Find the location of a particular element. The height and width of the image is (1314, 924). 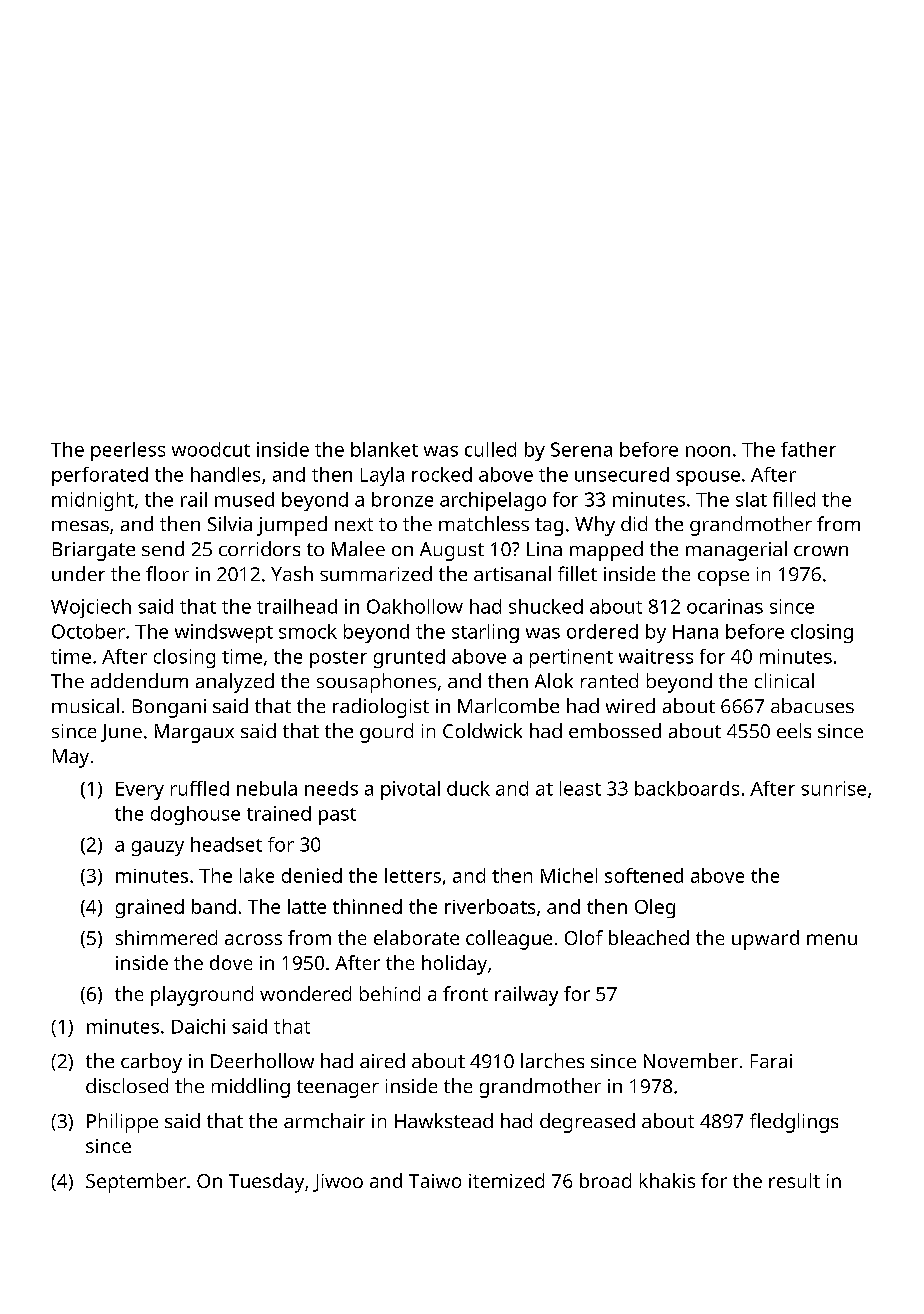

itemized is located at coordinates (506, 1180).
